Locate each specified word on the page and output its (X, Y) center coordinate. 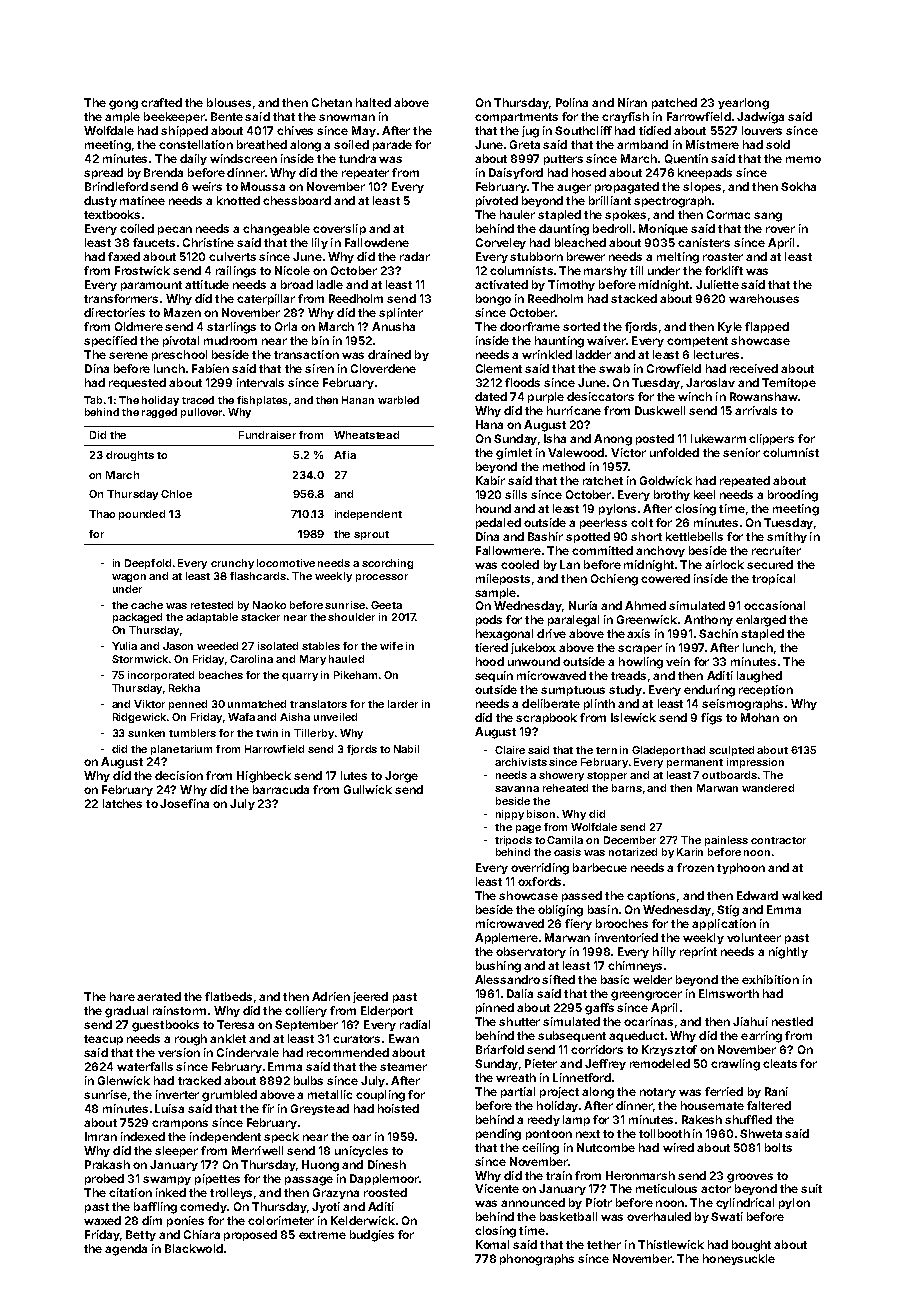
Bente (227, 116)
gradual (126, 1012)
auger (574, 189)
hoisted (398, 1108)
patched (674, 103)
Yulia (124, 646)
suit (811, 1188)
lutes (354, 775)
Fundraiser (267, 435)
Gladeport (658, 751)
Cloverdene (383, 368)
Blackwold (194, 1248)
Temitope (789, 383)
